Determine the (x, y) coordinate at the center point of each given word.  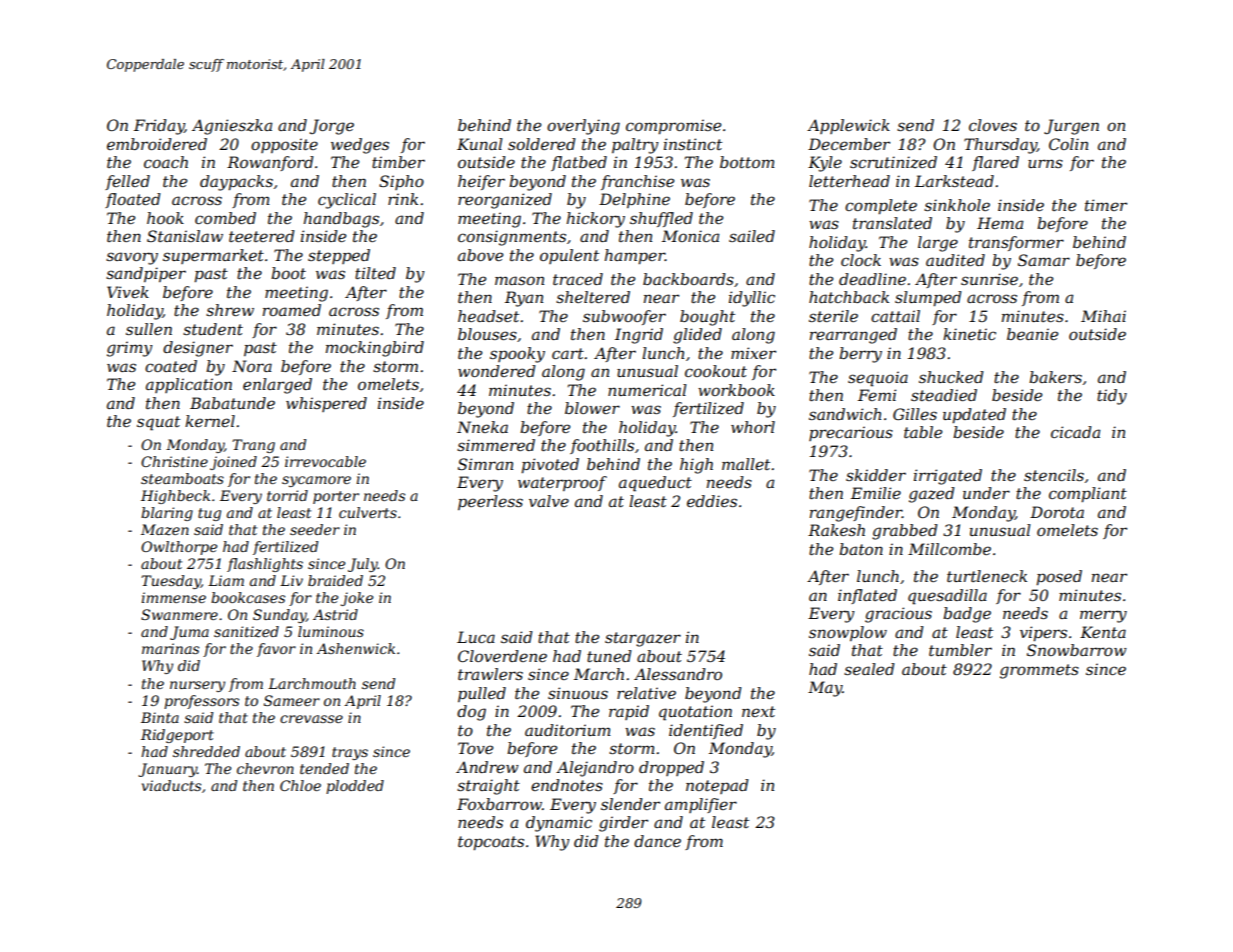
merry (1103, 616)
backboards (688, 279)
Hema (1000, 223)
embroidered (157, 144)
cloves (993, 125)
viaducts (171, 785)
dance (657, 841)
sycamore (316, 481)
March (599, 674)
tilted (375, 273)
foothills (602, 446)
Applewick (848, 126)
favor (276, 650)
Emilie (876, 493)
